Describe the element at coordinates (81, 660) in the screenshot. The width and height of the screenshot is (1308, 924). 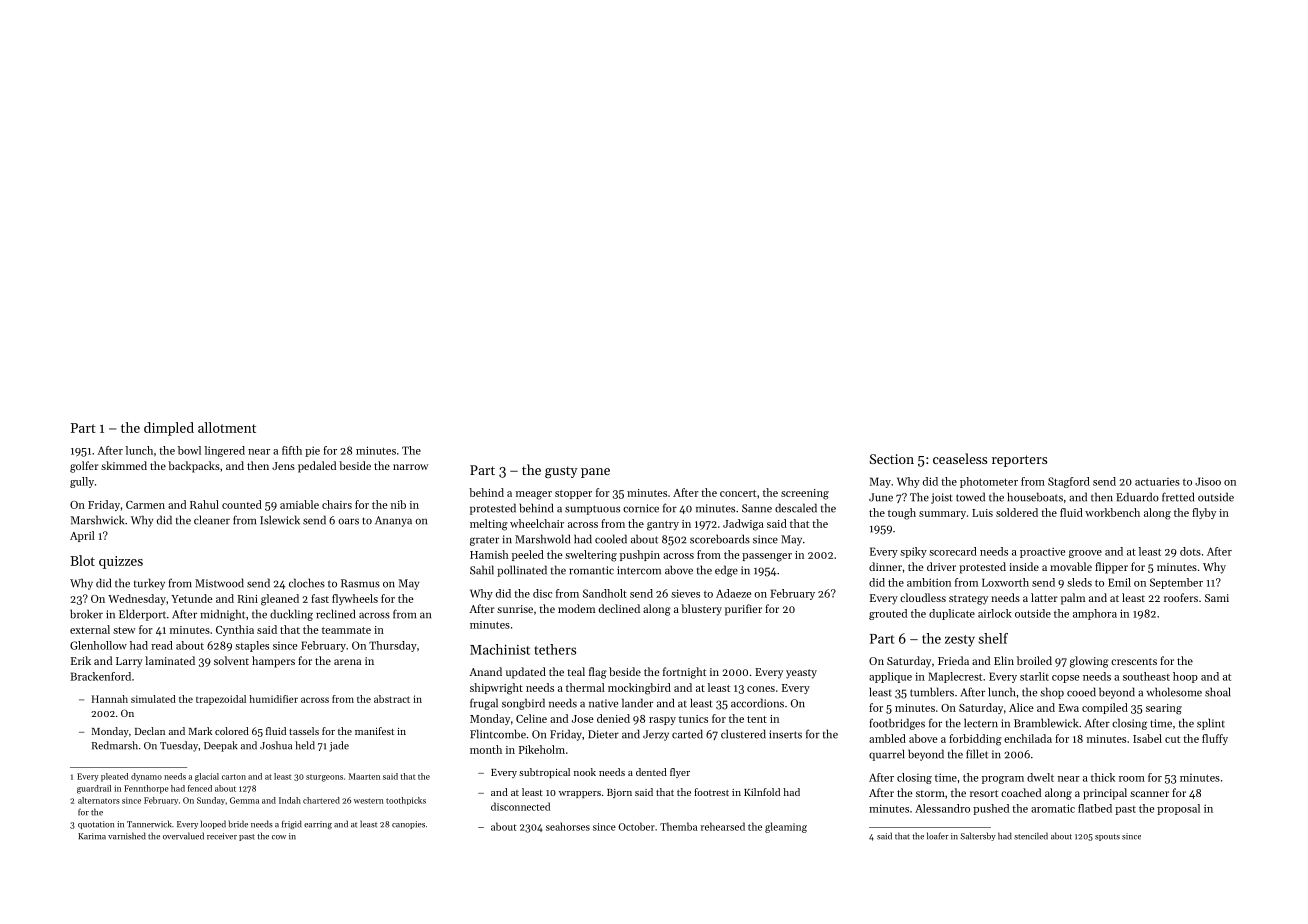
I see `Erik` at that location.
